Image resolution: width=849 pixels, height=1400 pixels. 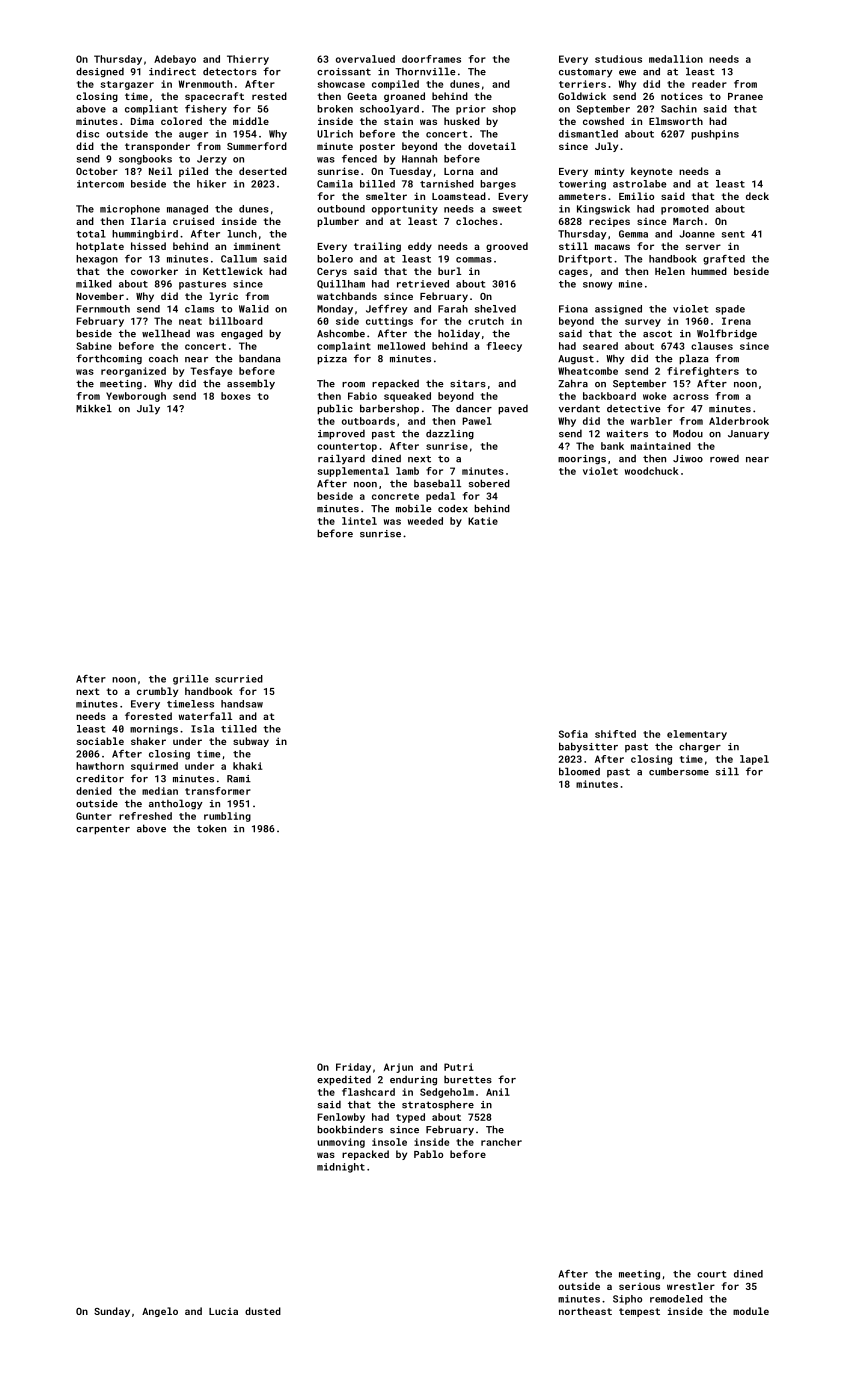 I want to click on Sunday, so click(x=112, y=1312).
